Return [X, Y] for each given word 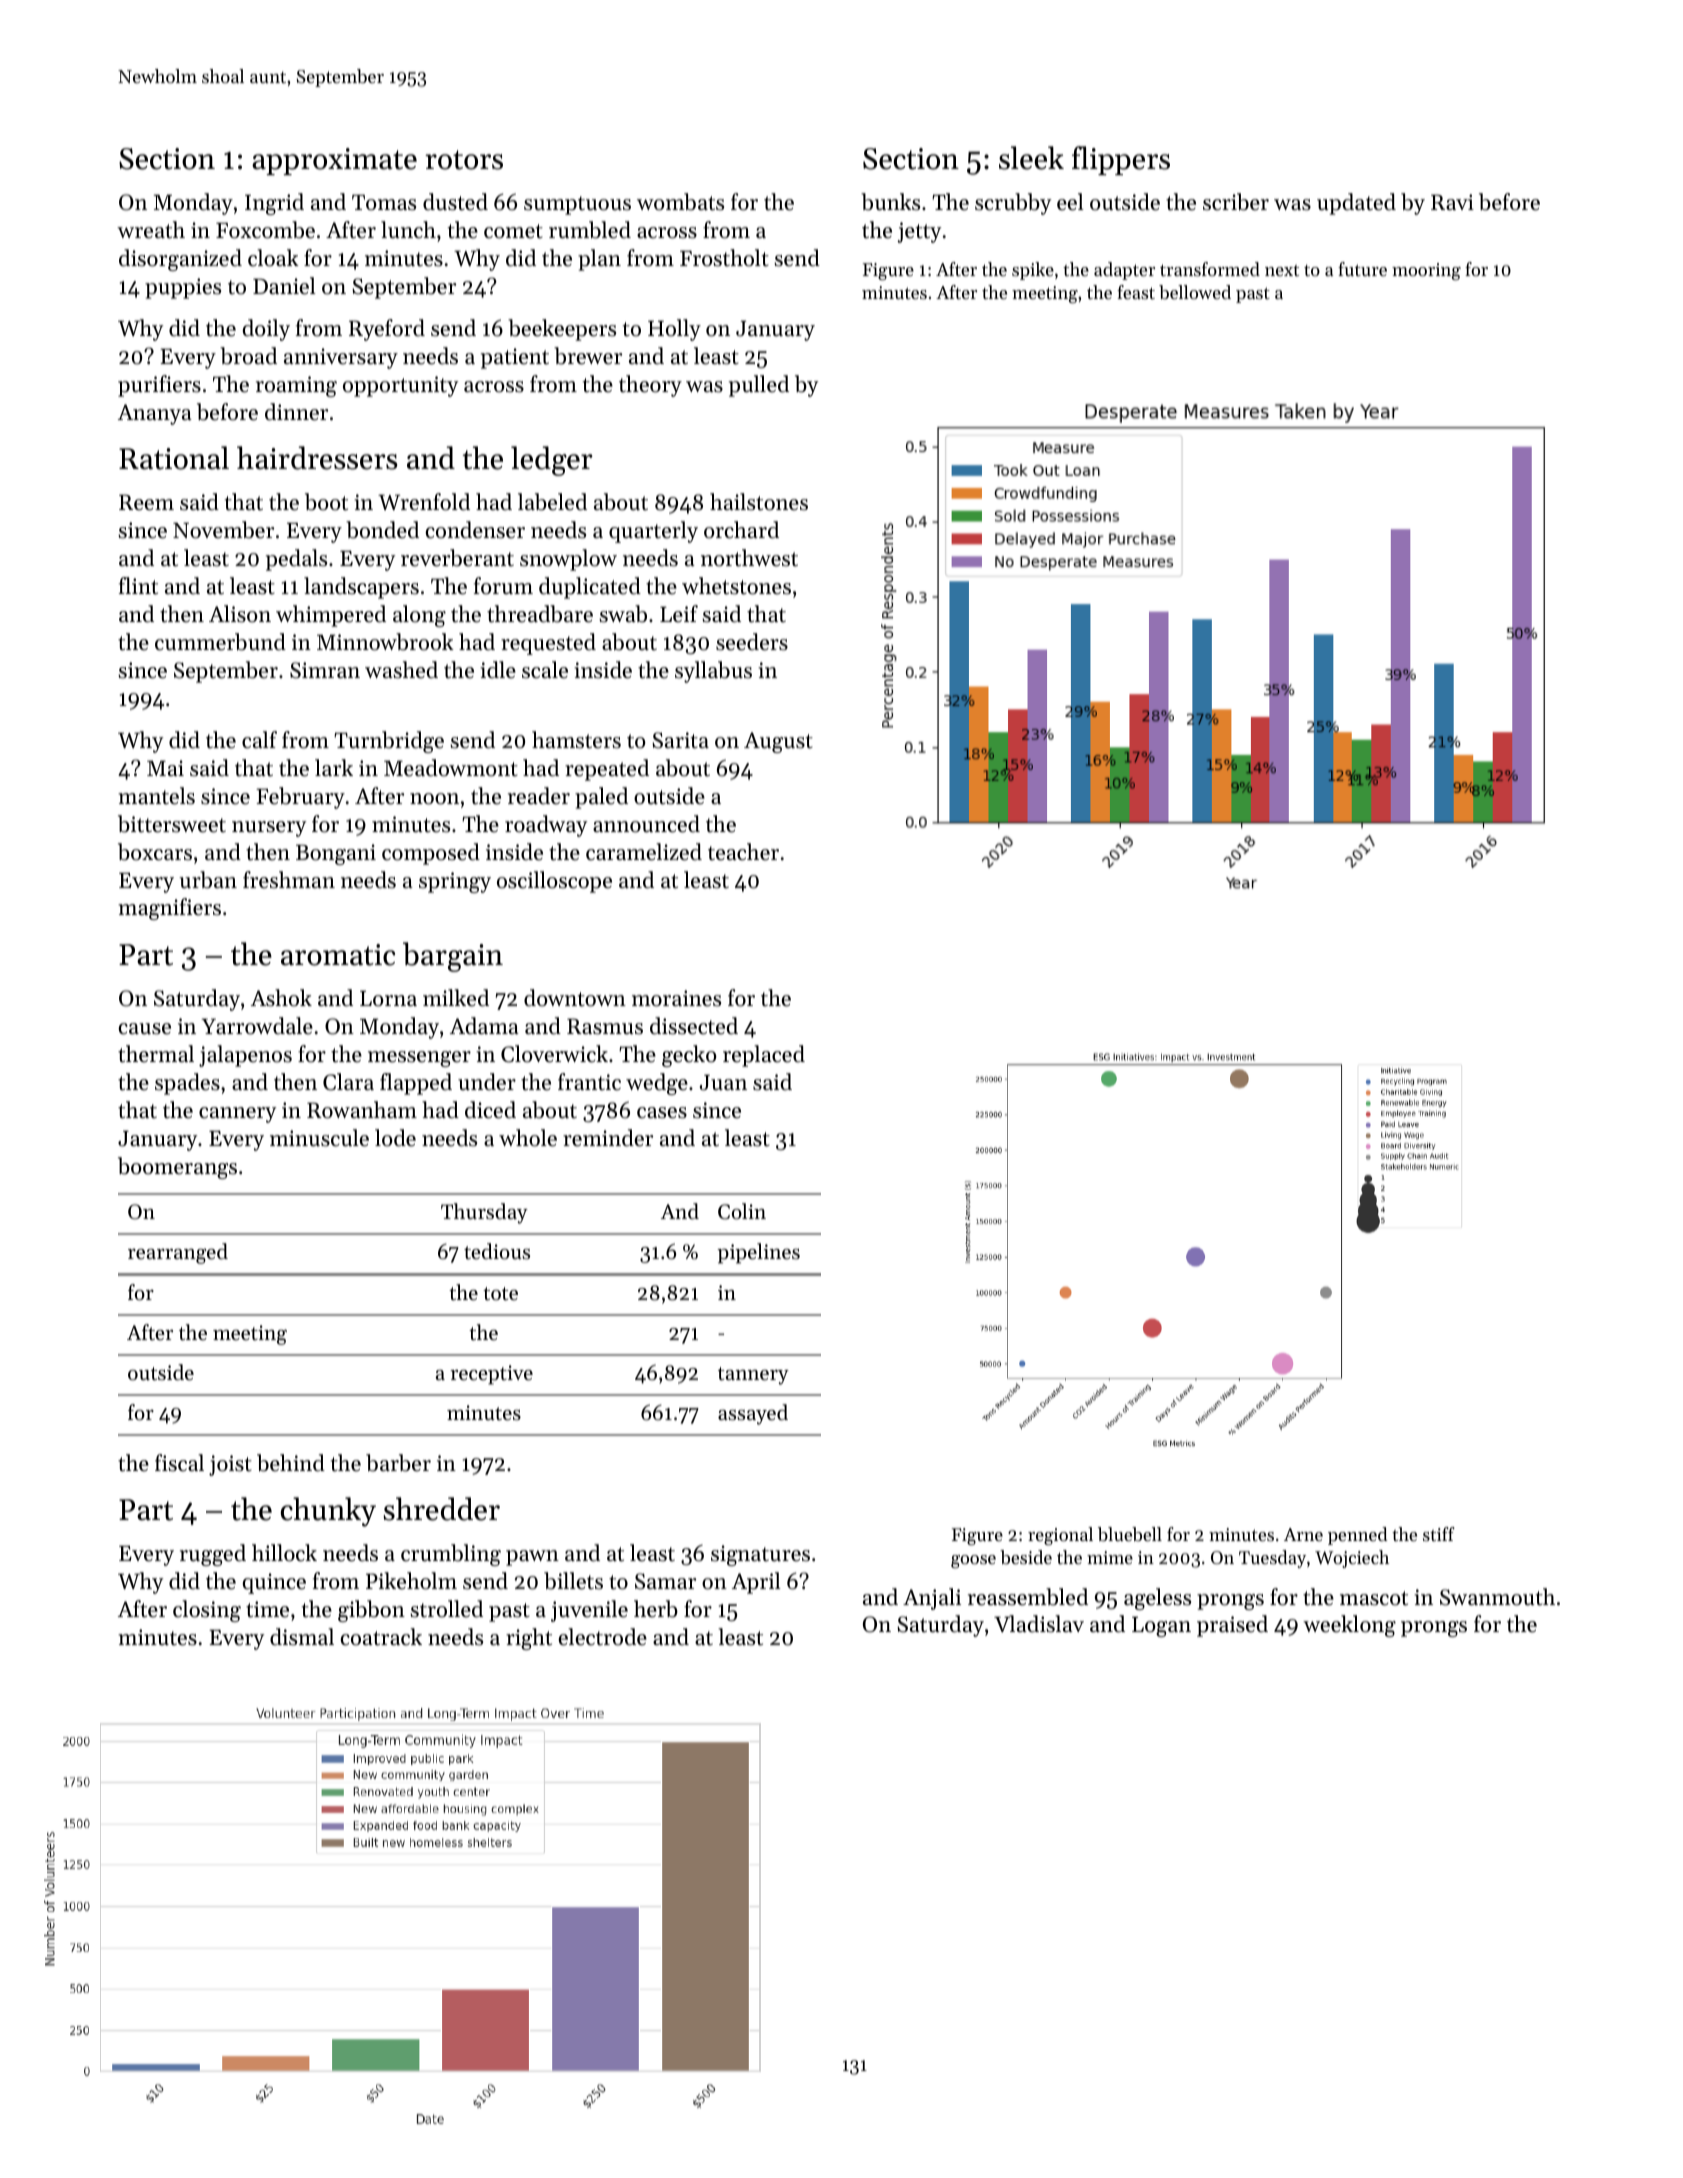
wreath [151, 230]
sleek [1031, 158]
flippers [1121, 160]
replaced [764, 1056]
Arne [1303, 1534]
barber [398, 1463]
